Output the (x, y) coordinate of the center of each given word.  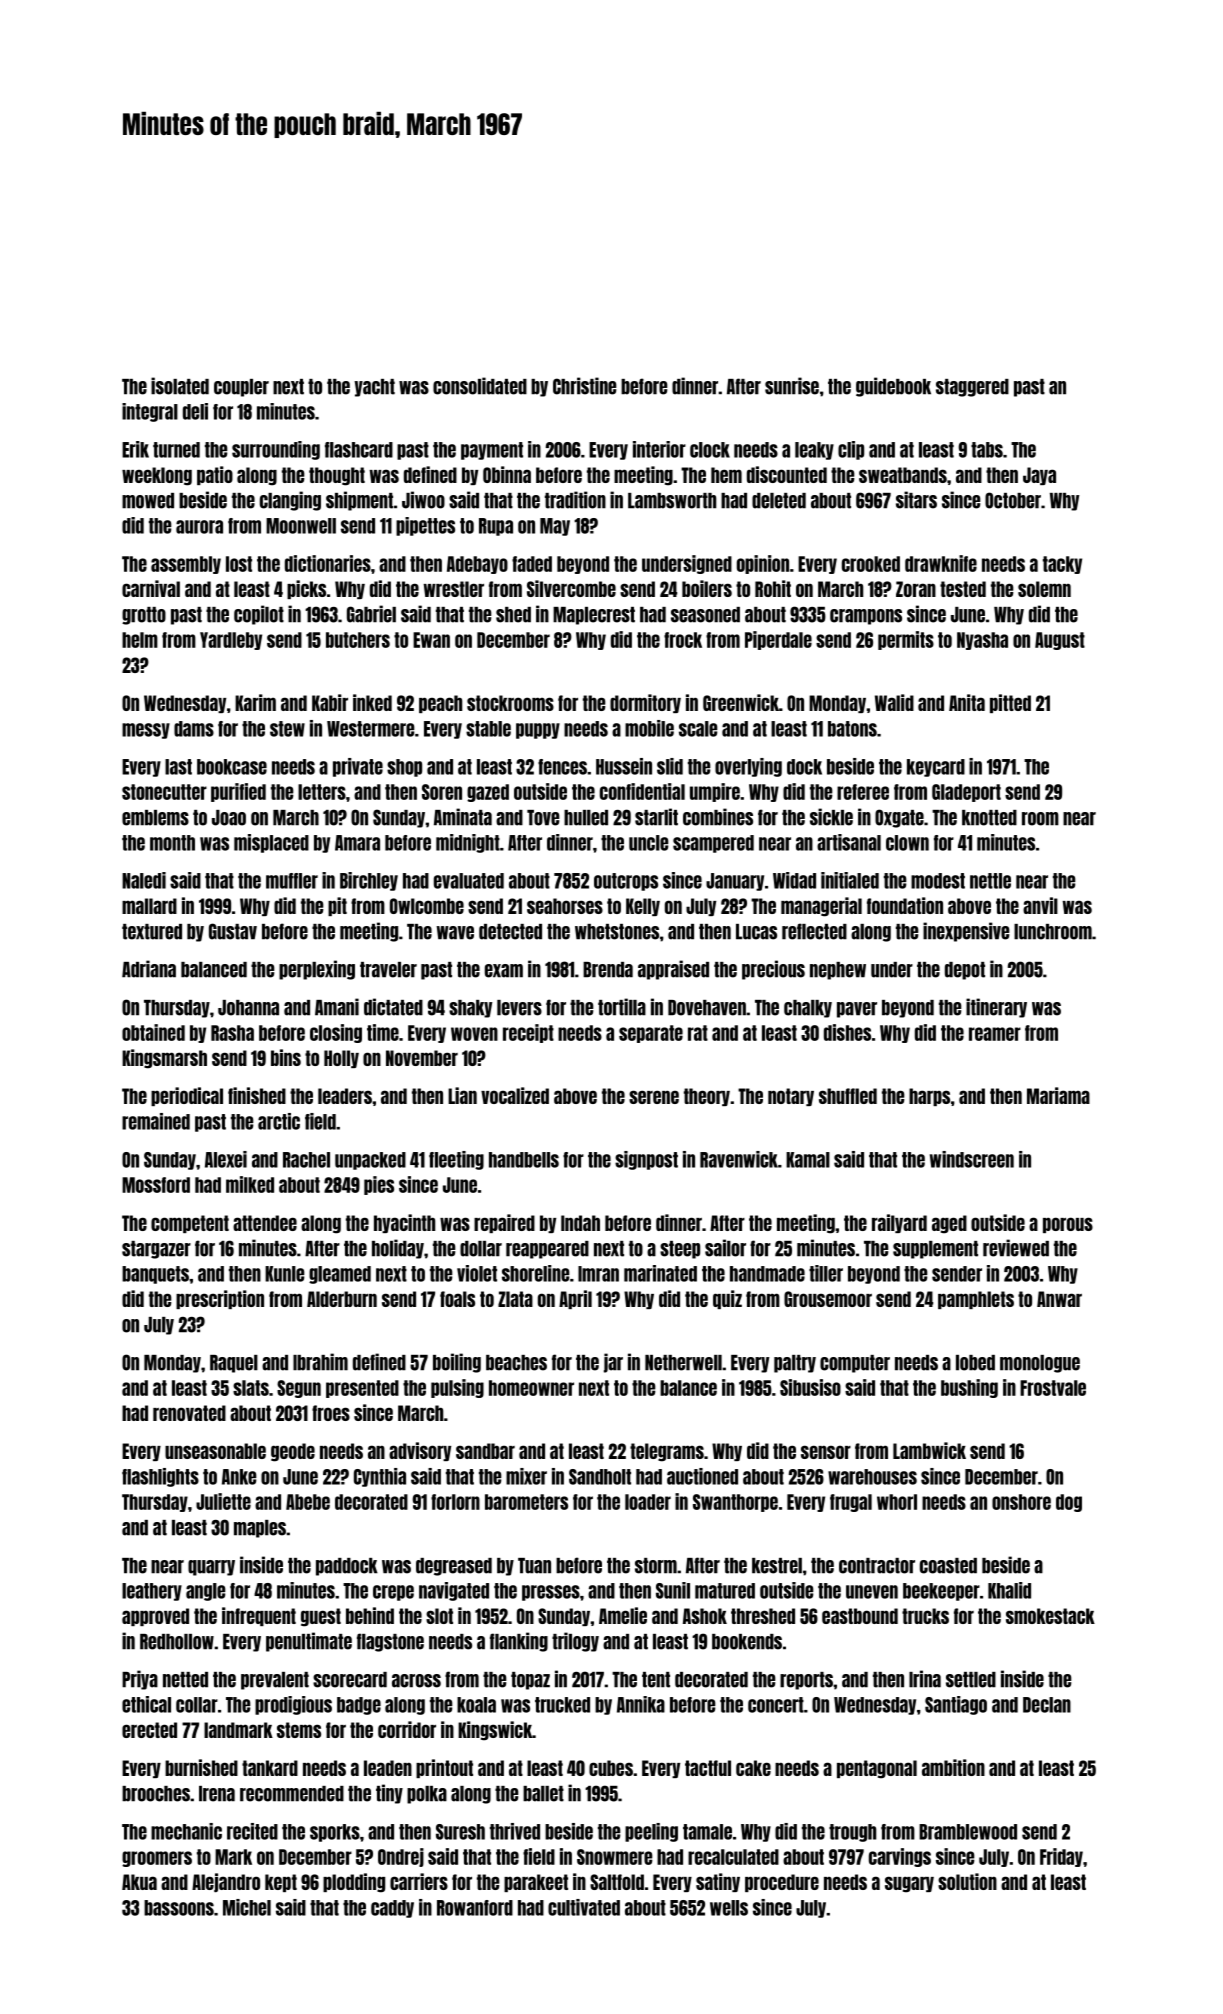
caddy (392, 1909)
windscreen (972, 1159)
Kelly (643, 907)
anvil (1040, 905)
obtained (153, 1032)
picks (306, 589)
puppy (538, 731)
